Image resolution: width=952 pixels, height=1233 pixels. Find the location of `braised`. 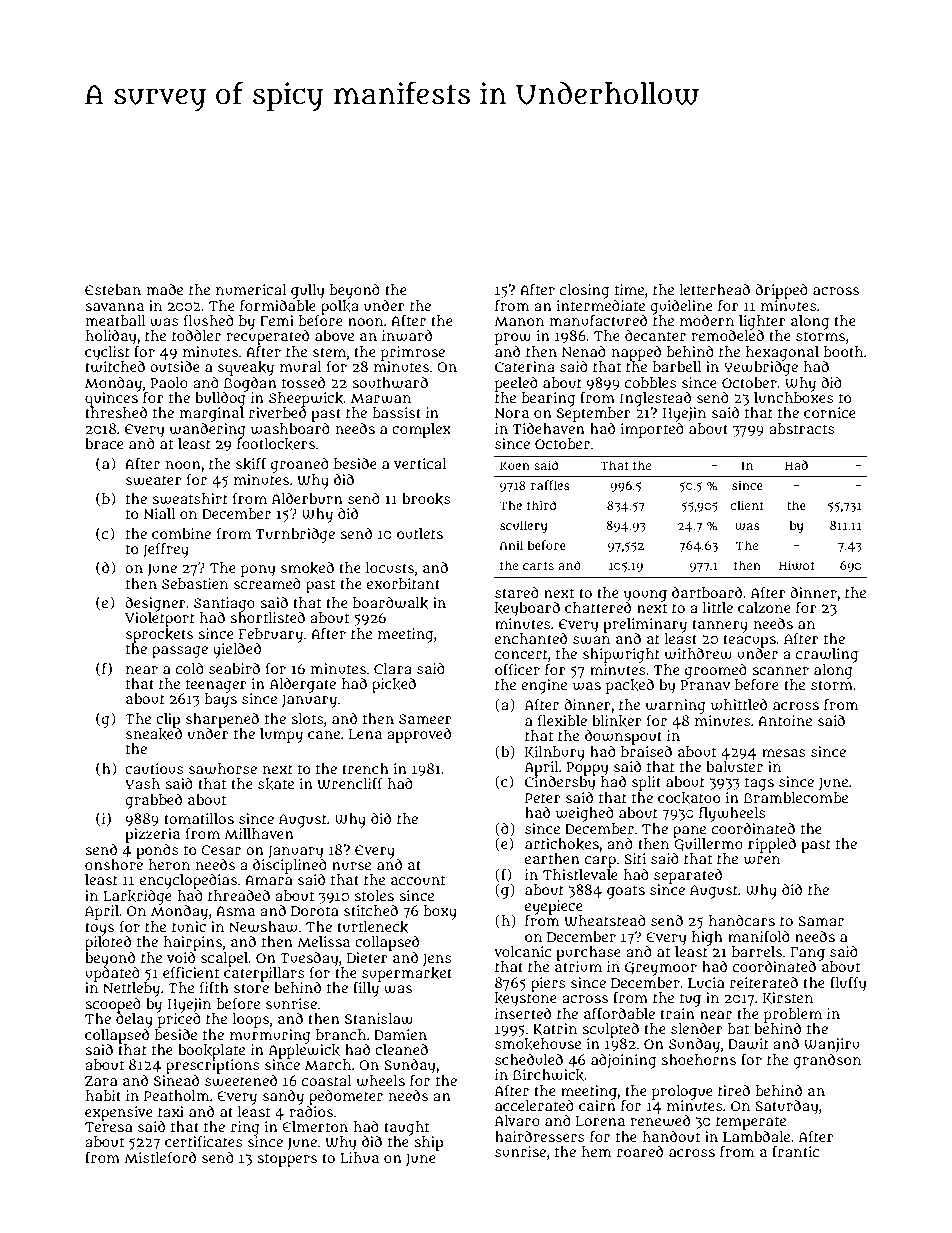

braised is located at coordinates (646, 751).
